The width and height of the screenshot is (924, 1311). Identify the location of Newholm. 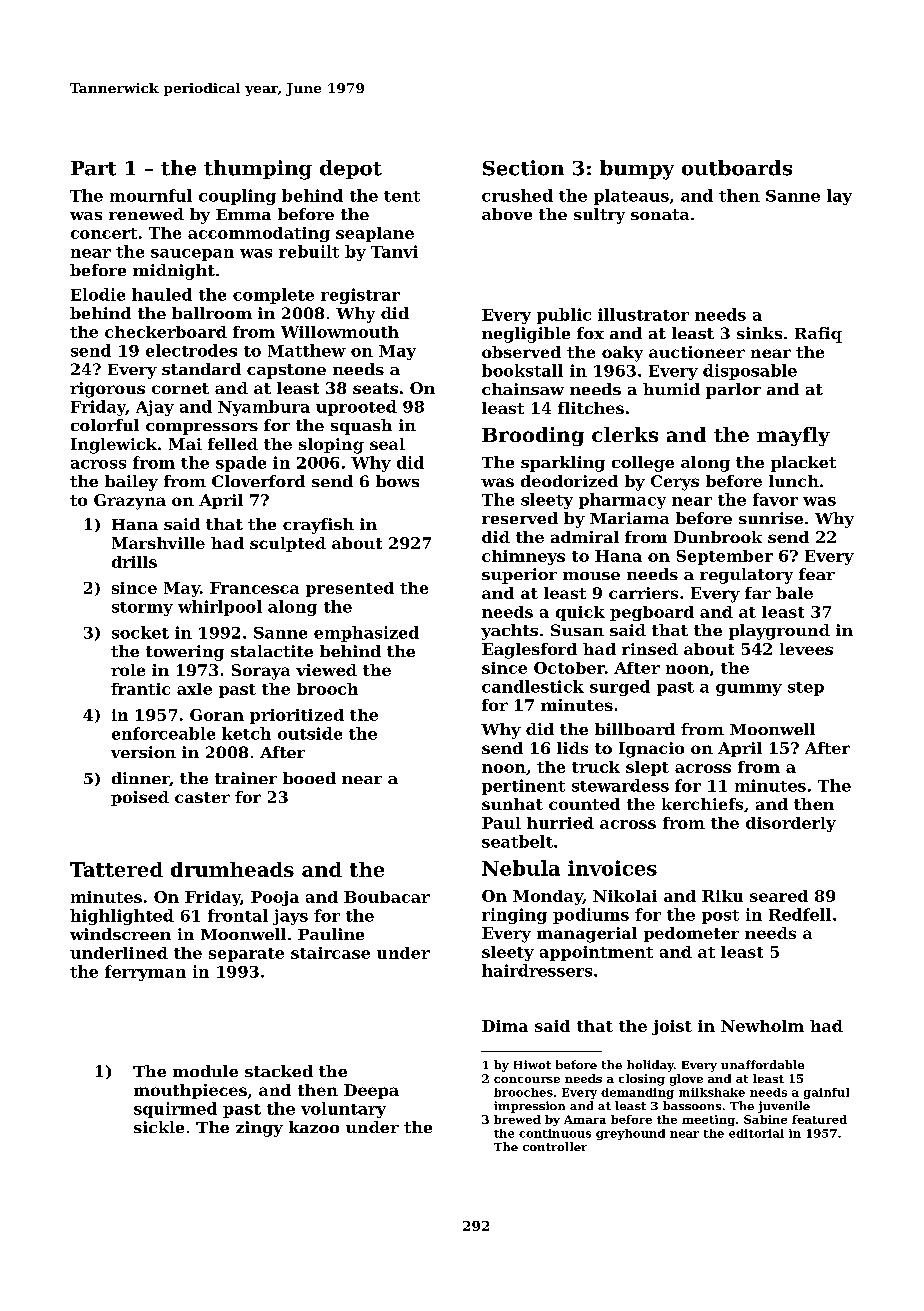
(762, 1026).
